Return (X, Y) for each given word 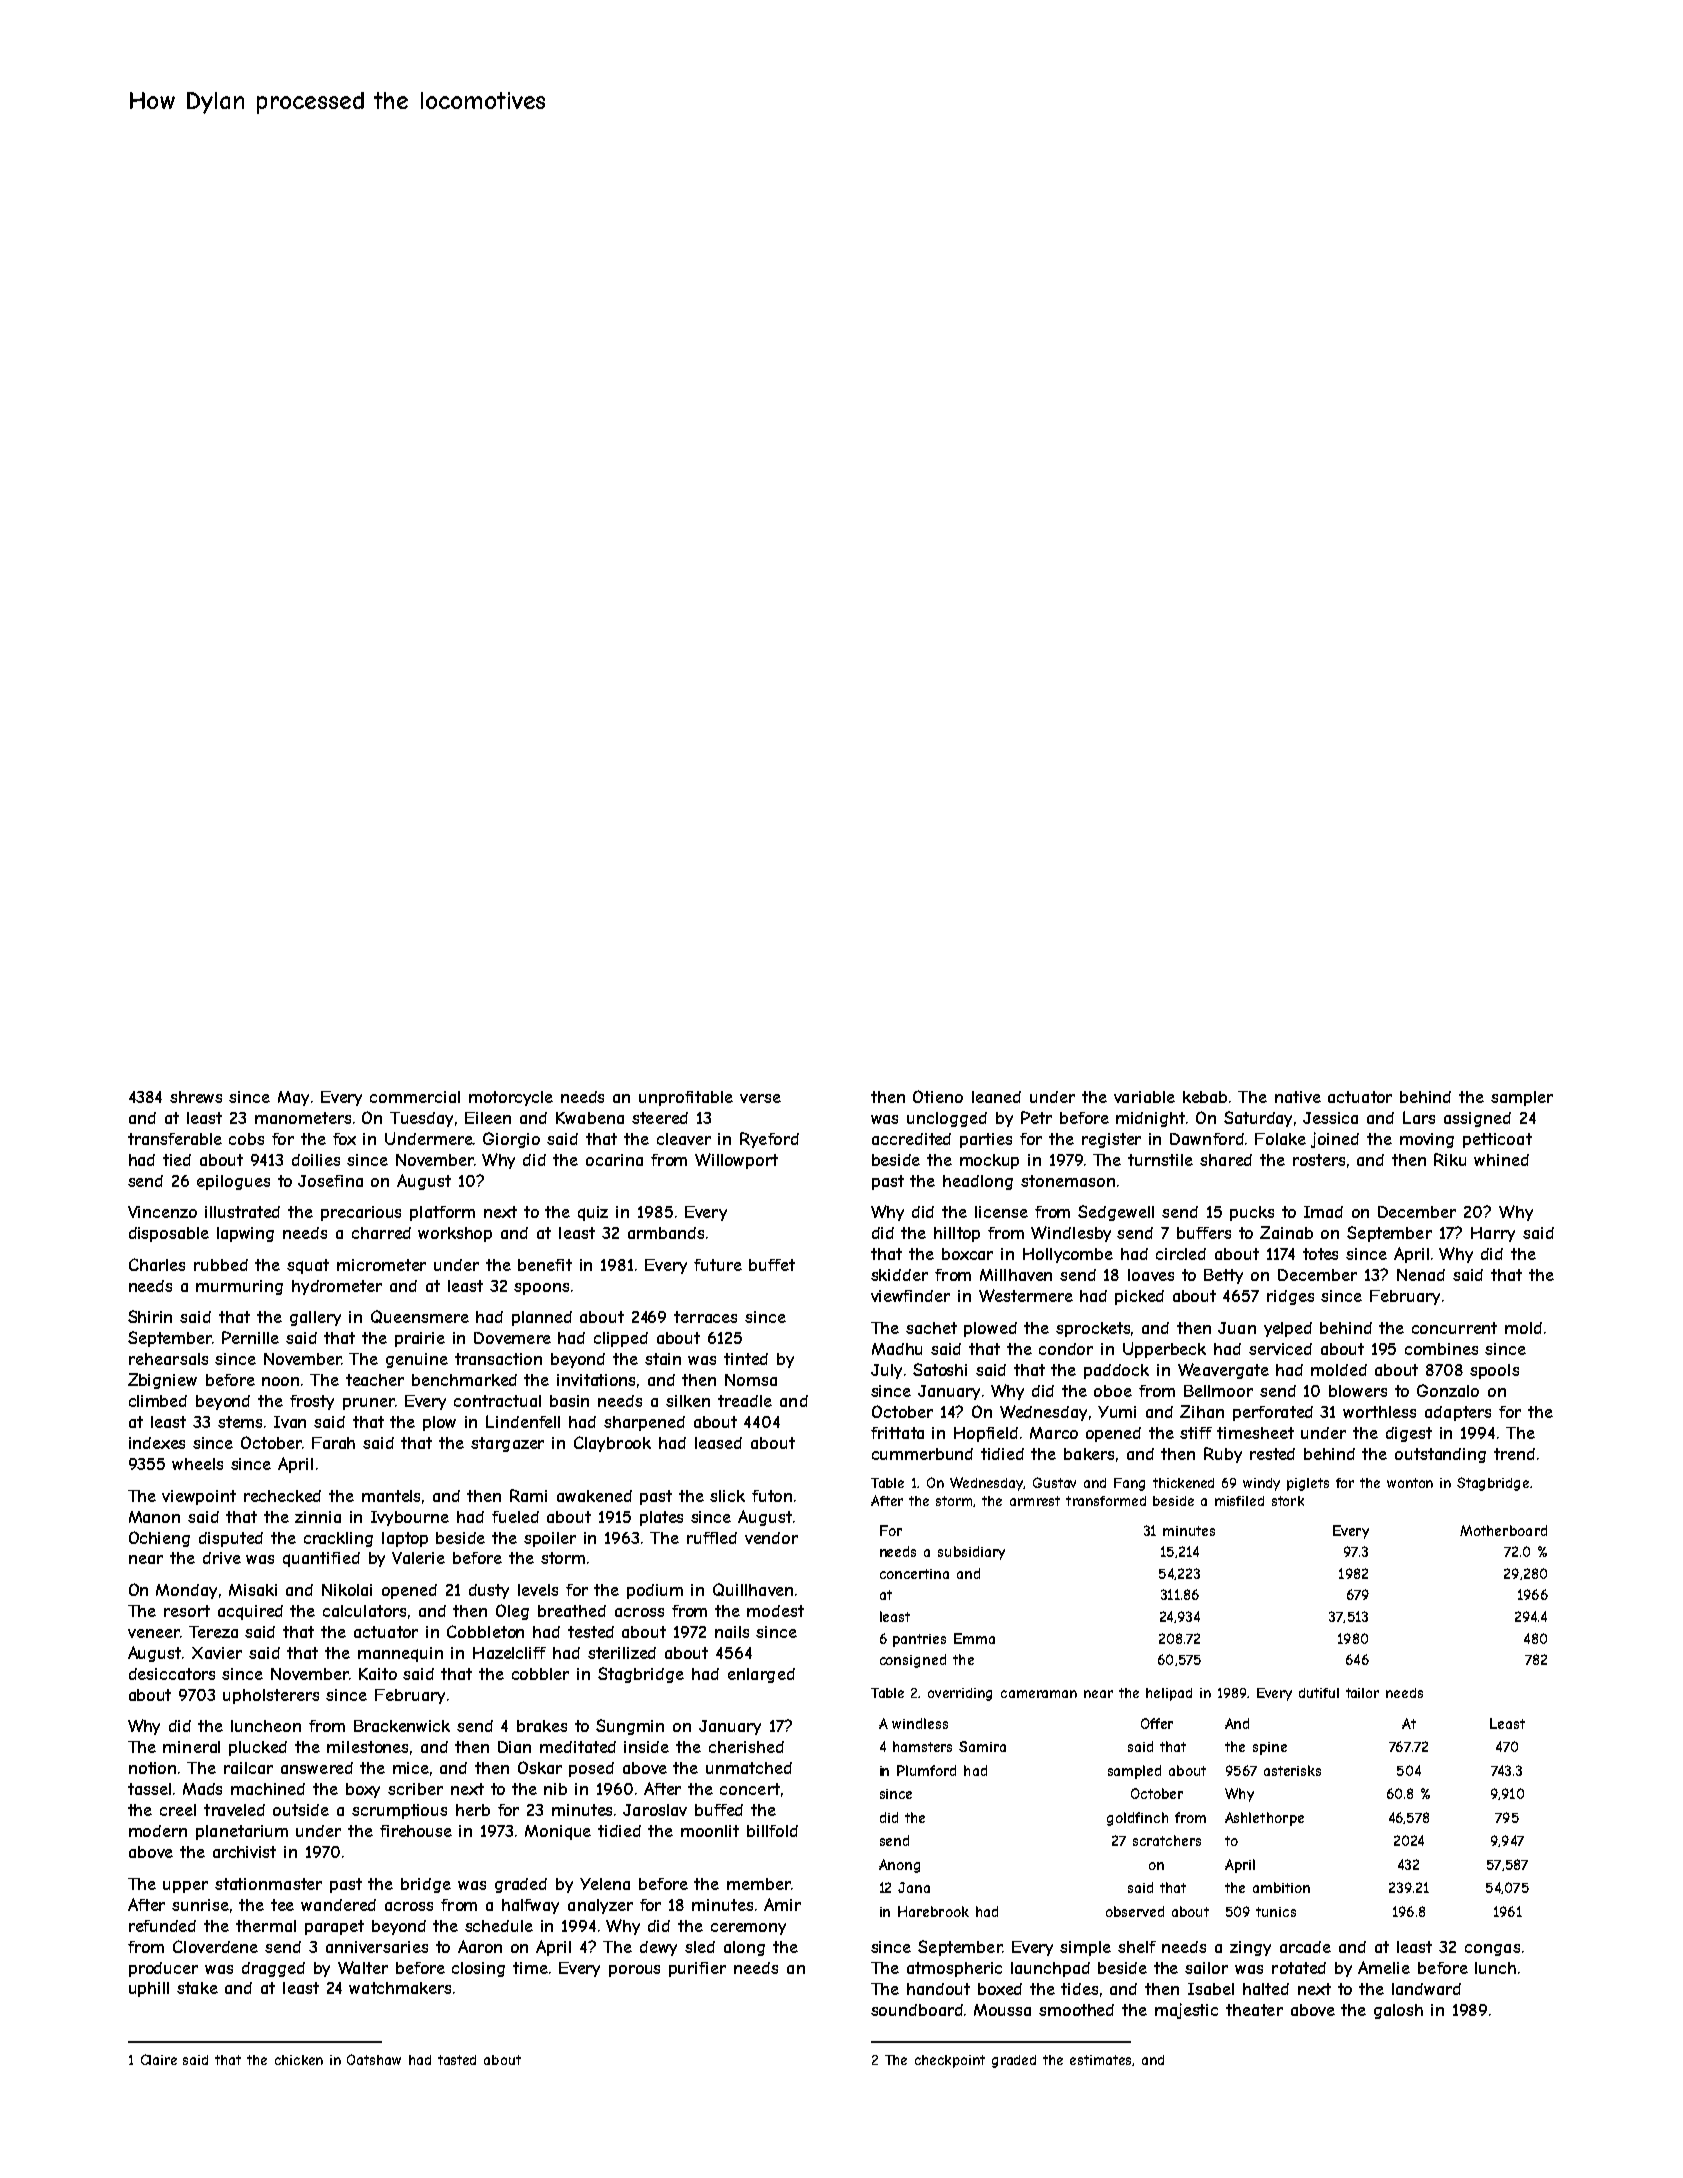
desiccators (172, 1674)
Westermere (1026, 1295)
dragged (273, 1969)
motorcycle (511, 1098)
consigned (913, 1661)
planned (542, 1318)
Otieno (938, 1096)
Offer (1157, 1723)
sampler (1522, 1098)
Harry (1493, 1234)
